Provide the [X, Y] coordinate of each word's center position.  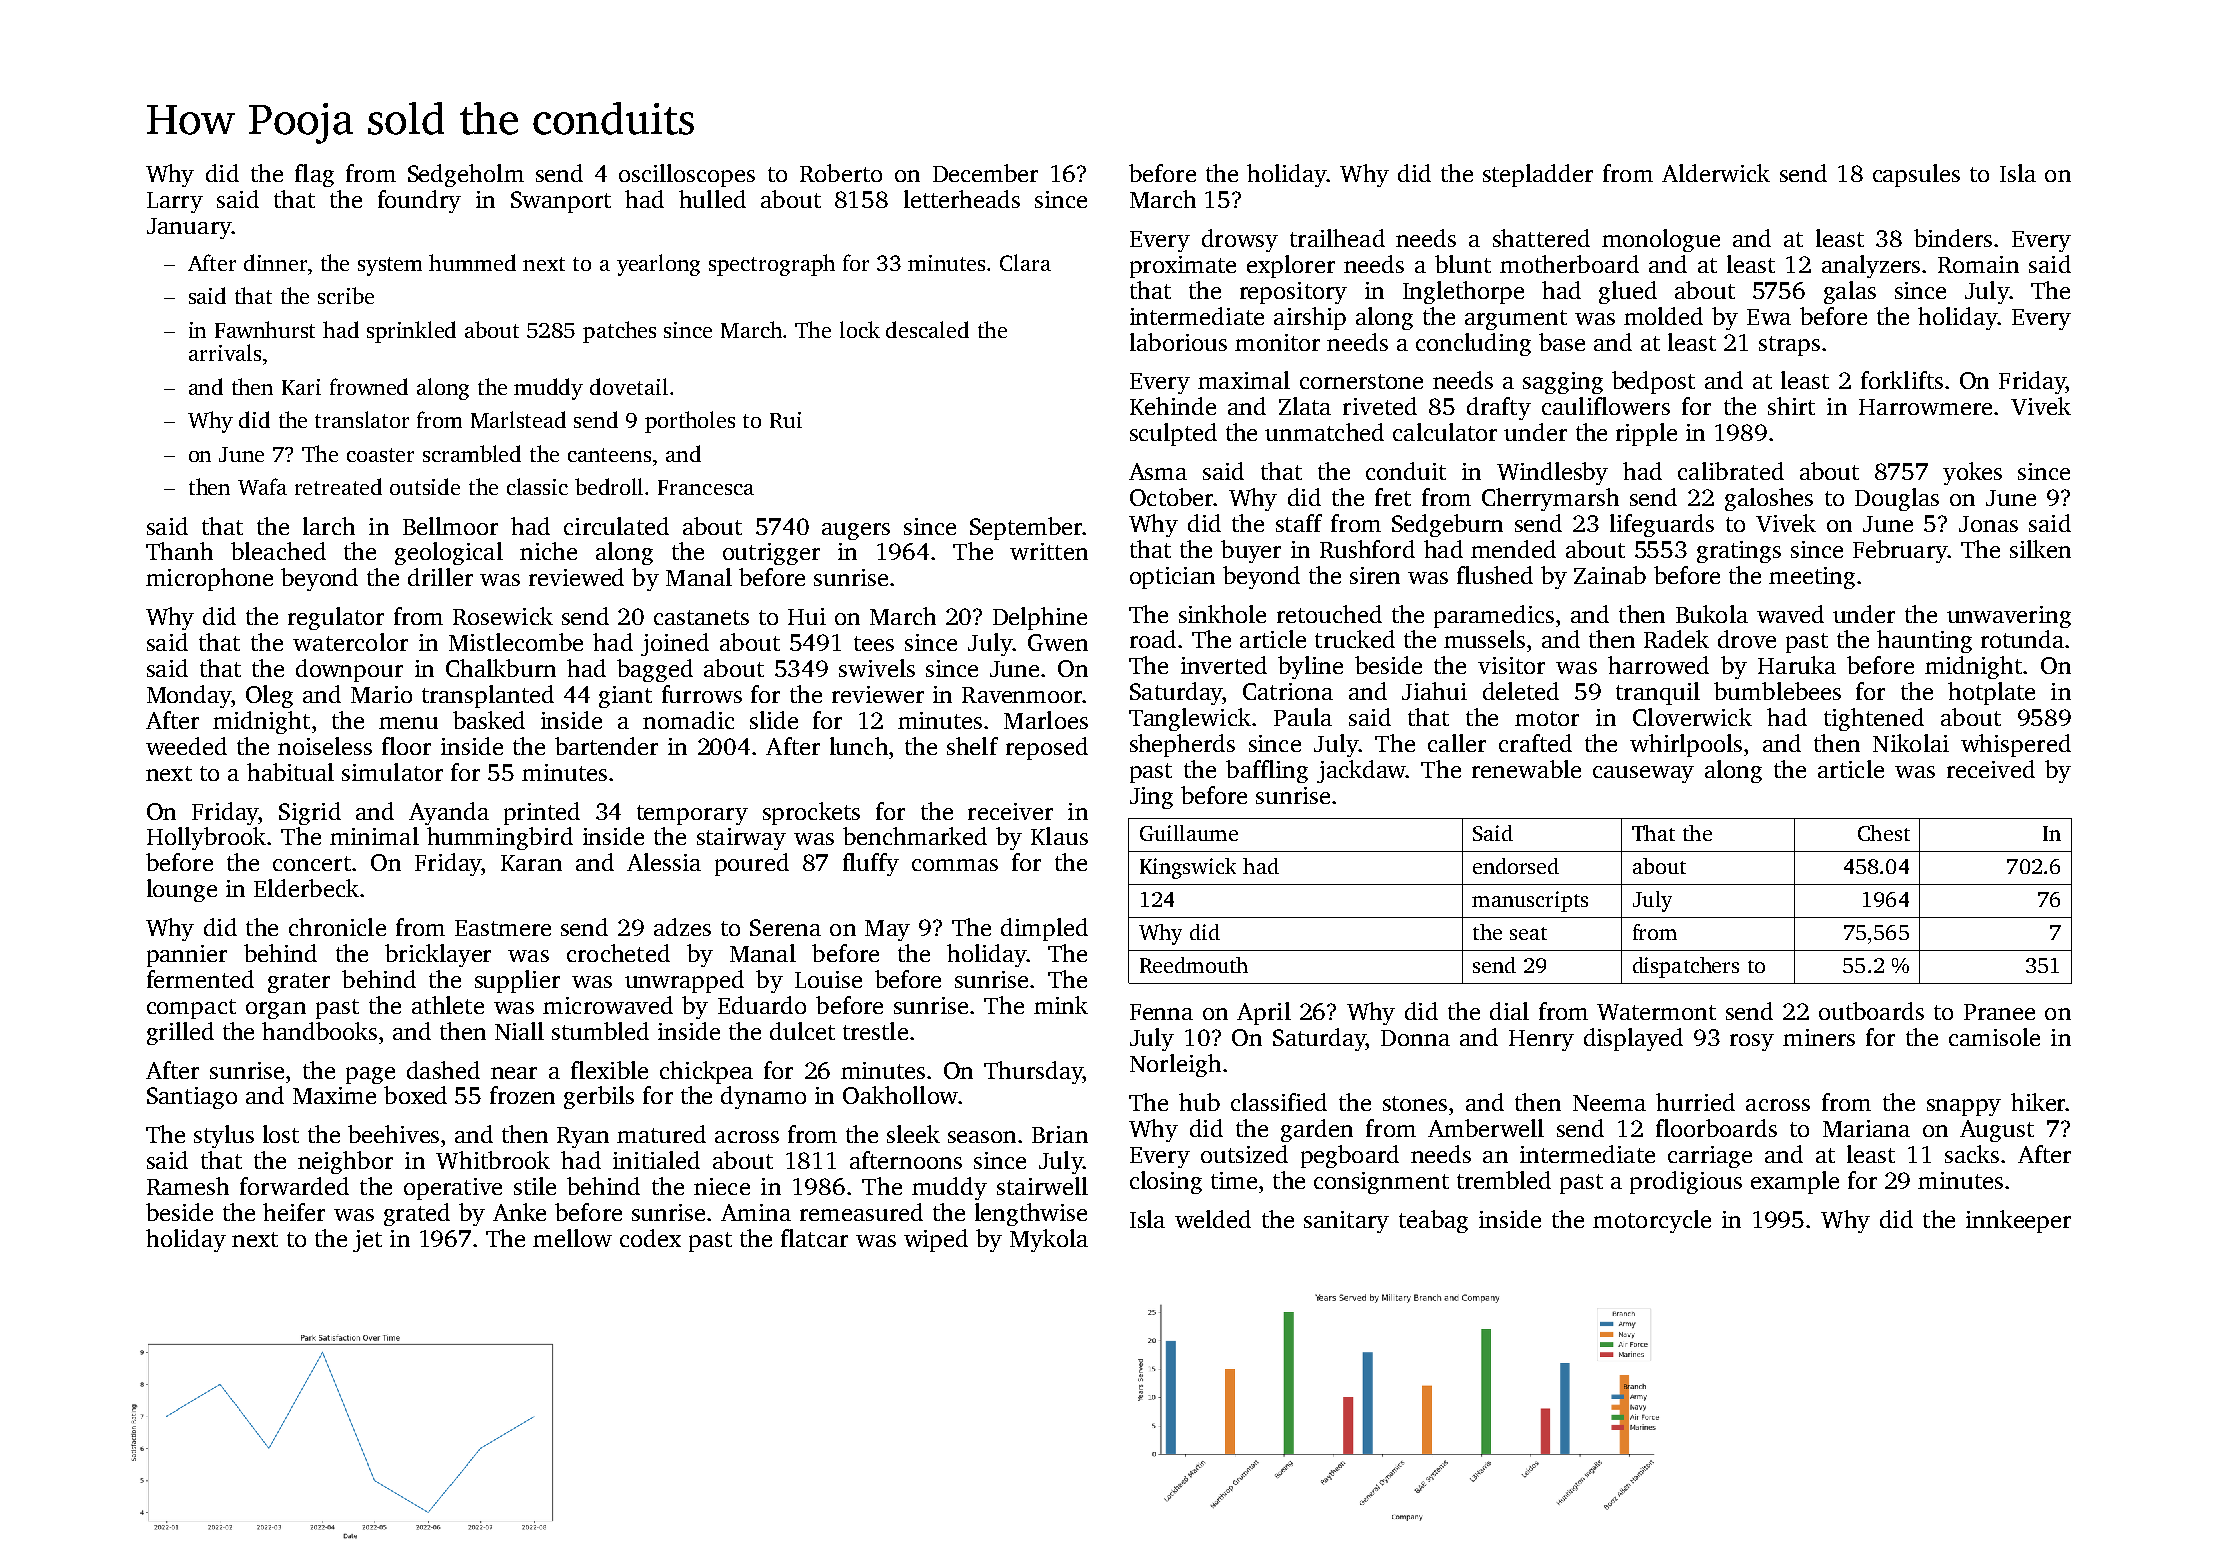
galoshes [1769, 499]
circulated [616, 526]
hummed [472, 262]
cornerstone [1361, 381]
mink [1061, 1005]
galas [1850, 292]
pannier [187, 956]
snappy [1964, 1107]
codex [650, 1238]
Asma [1158, 471]
